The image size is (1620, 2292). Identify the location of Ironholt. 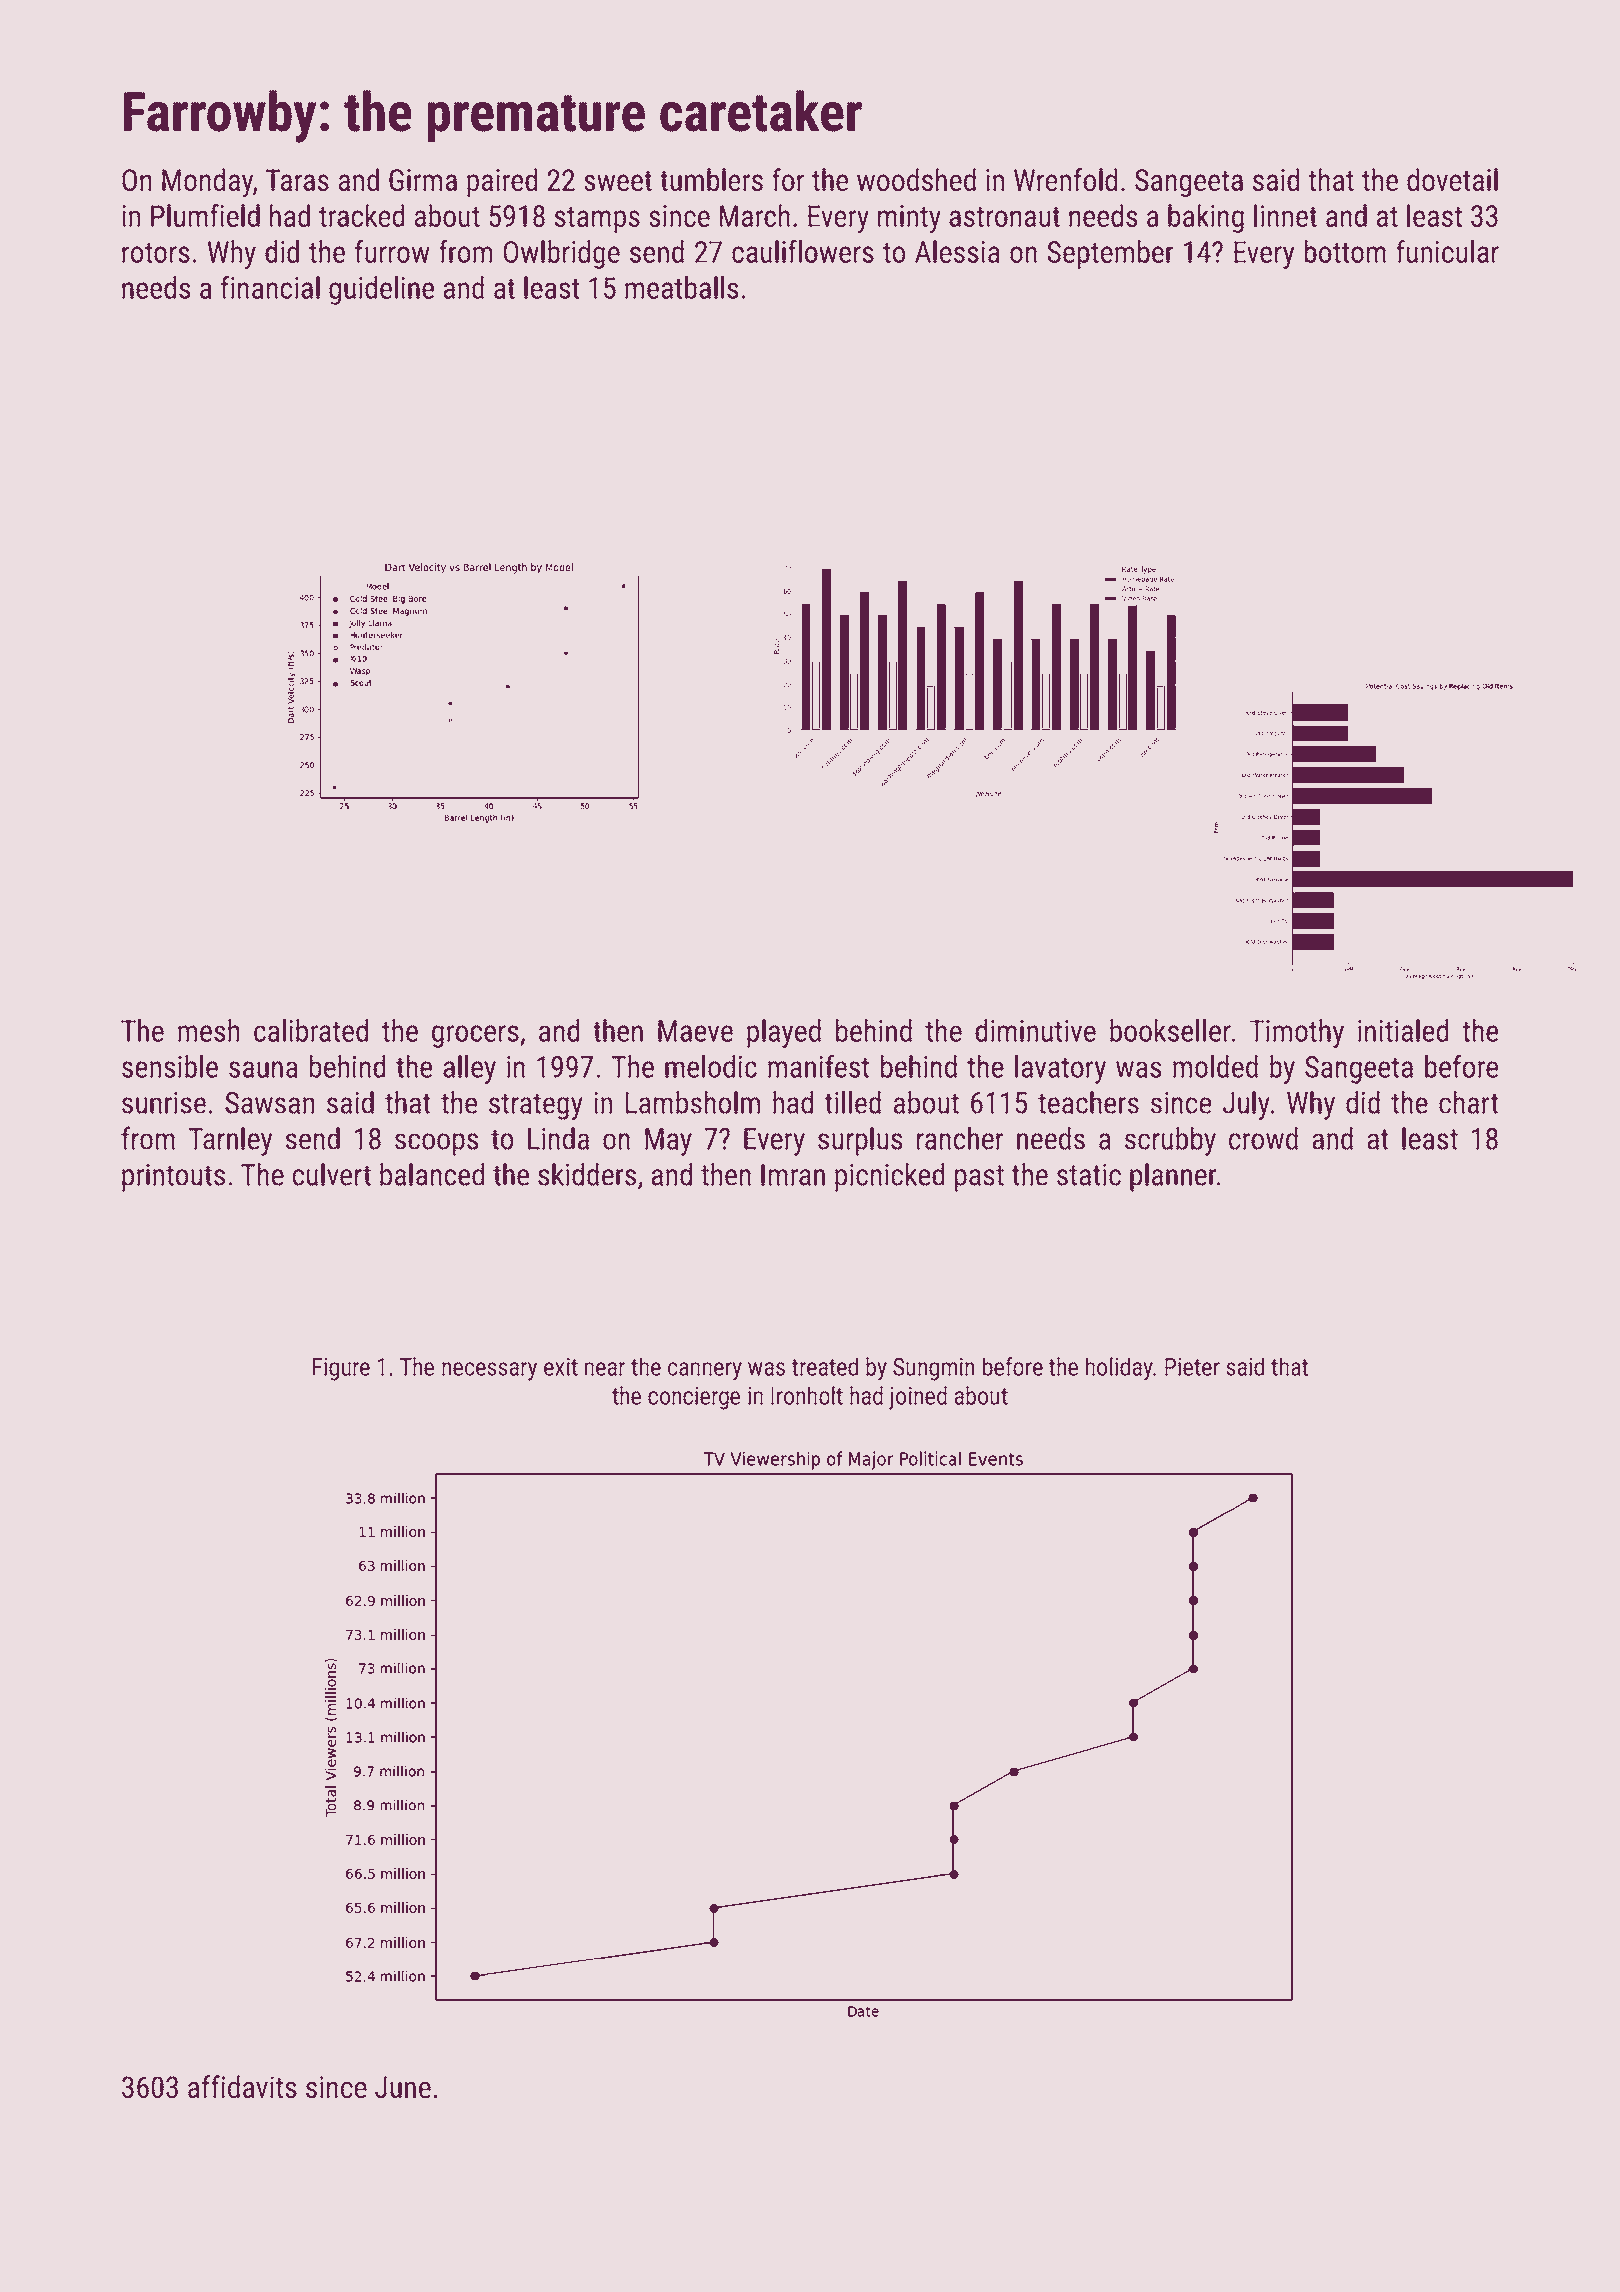
(807, 1395).
